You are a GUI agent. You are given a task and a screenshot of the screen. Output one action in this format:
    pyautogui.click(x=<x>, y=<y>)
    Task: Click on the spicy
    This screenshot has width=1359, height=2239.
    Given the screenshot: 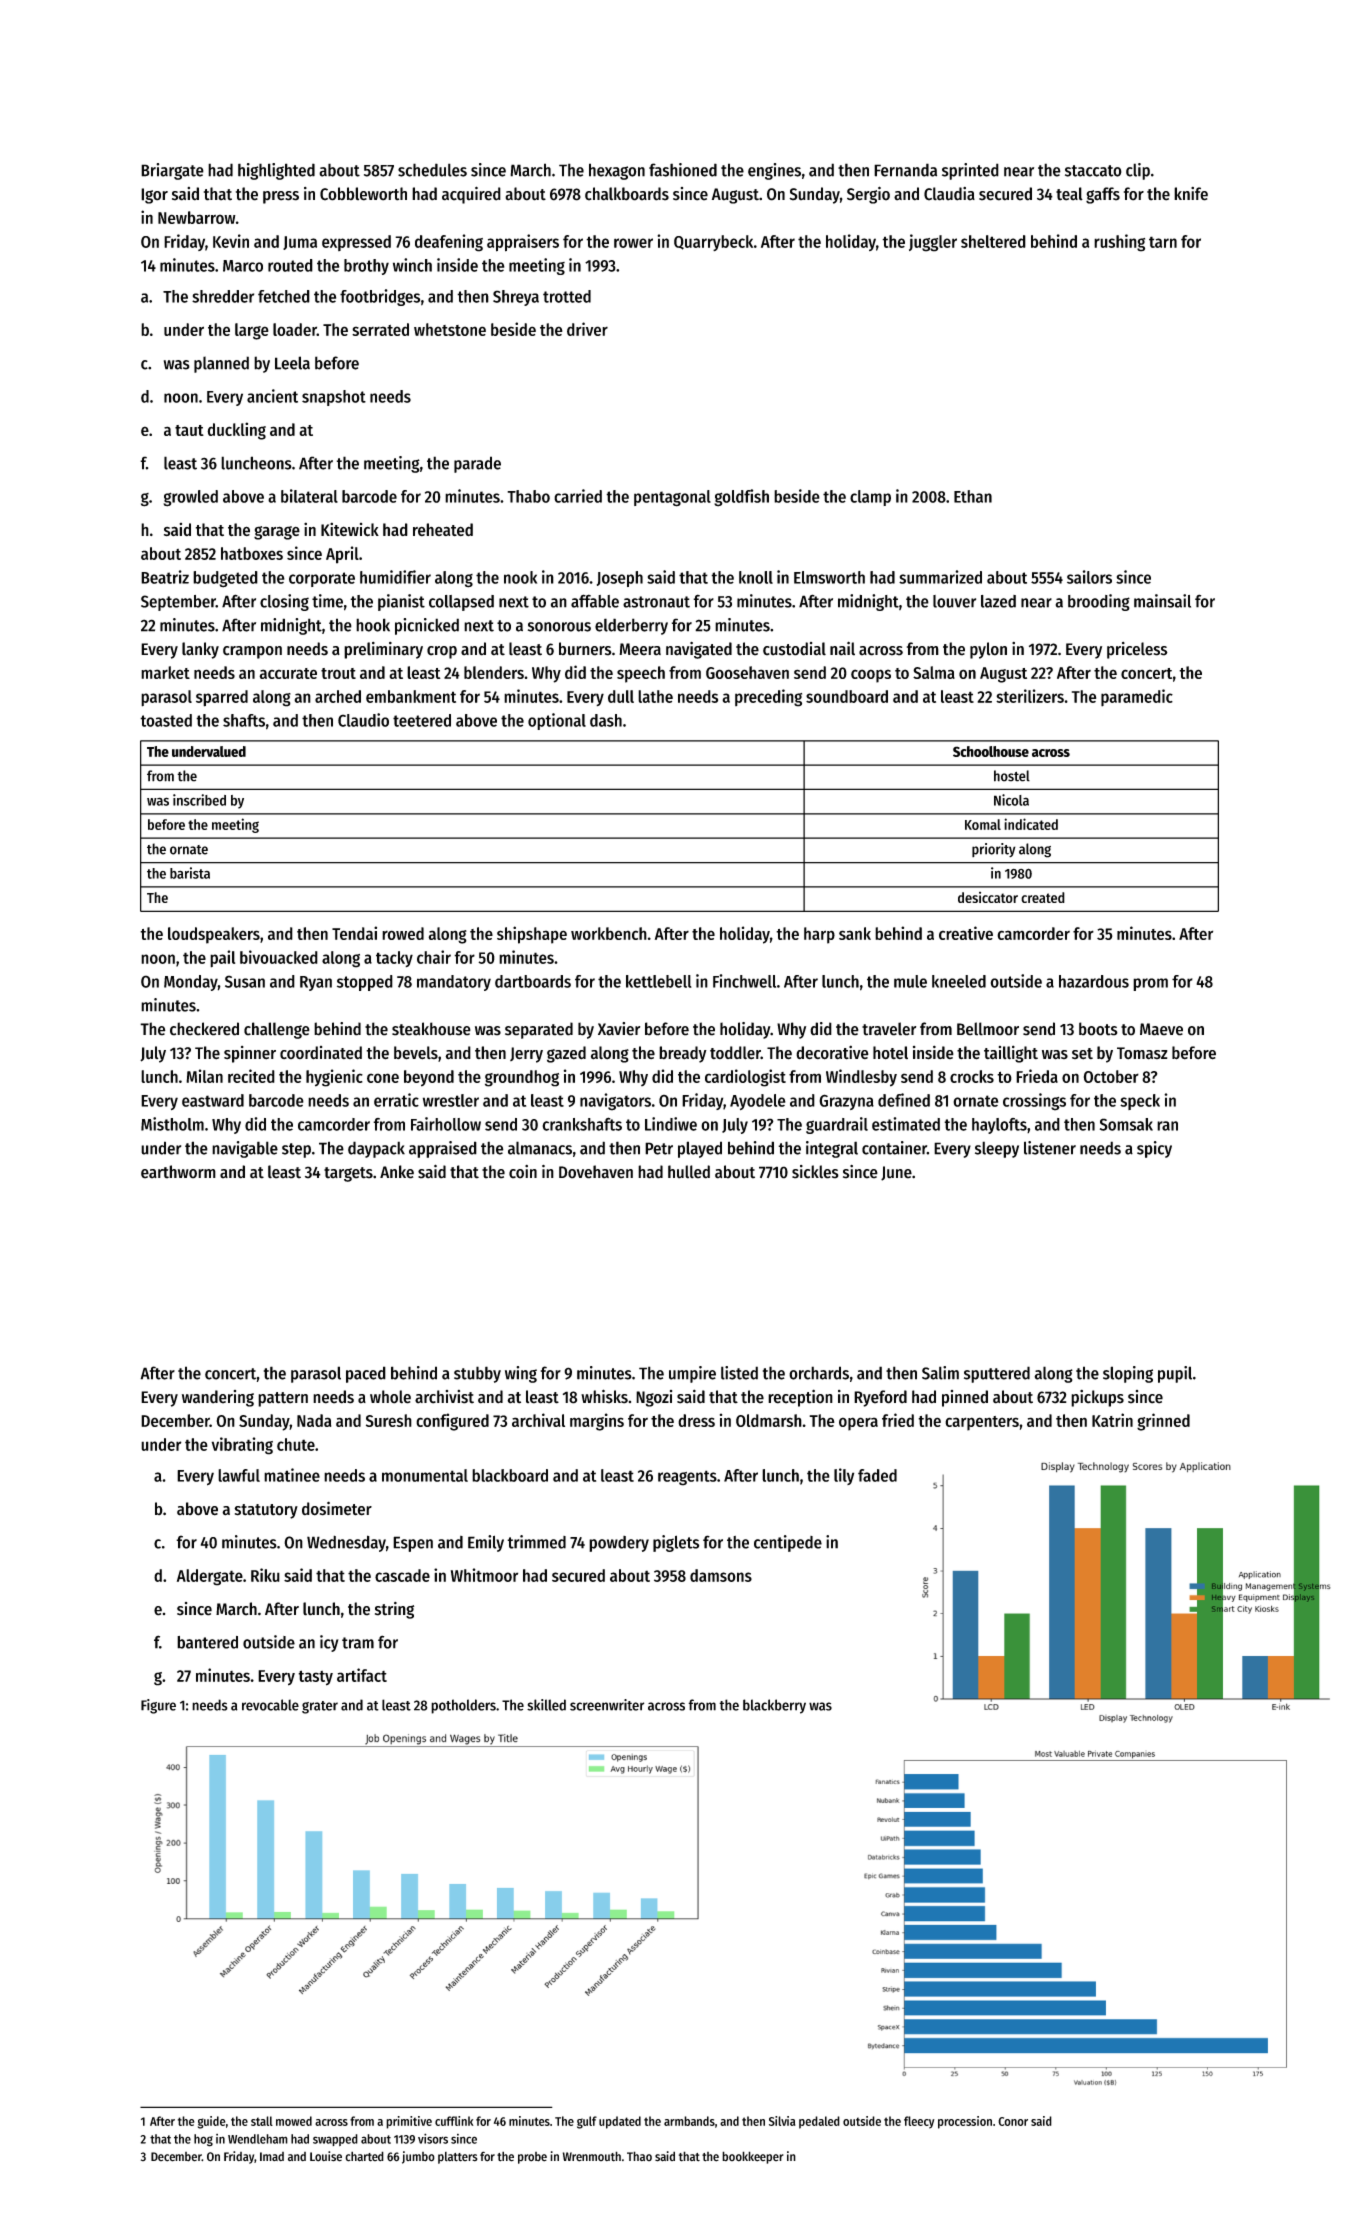 What is the action you would take?
    pyautogui.click(x=1154, y=1149)
